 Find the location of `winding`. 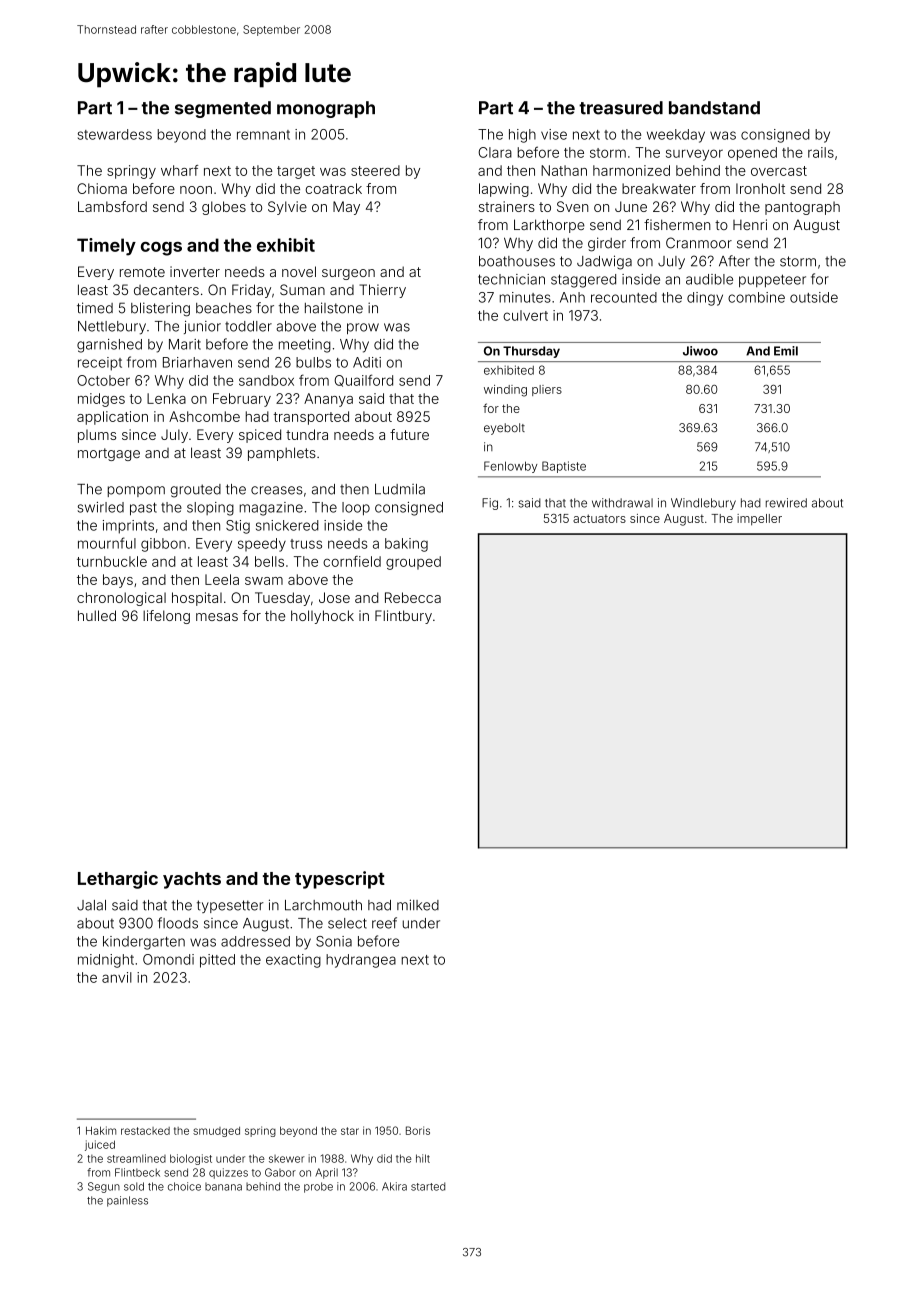

winding is located at coordinates (505, 391).
